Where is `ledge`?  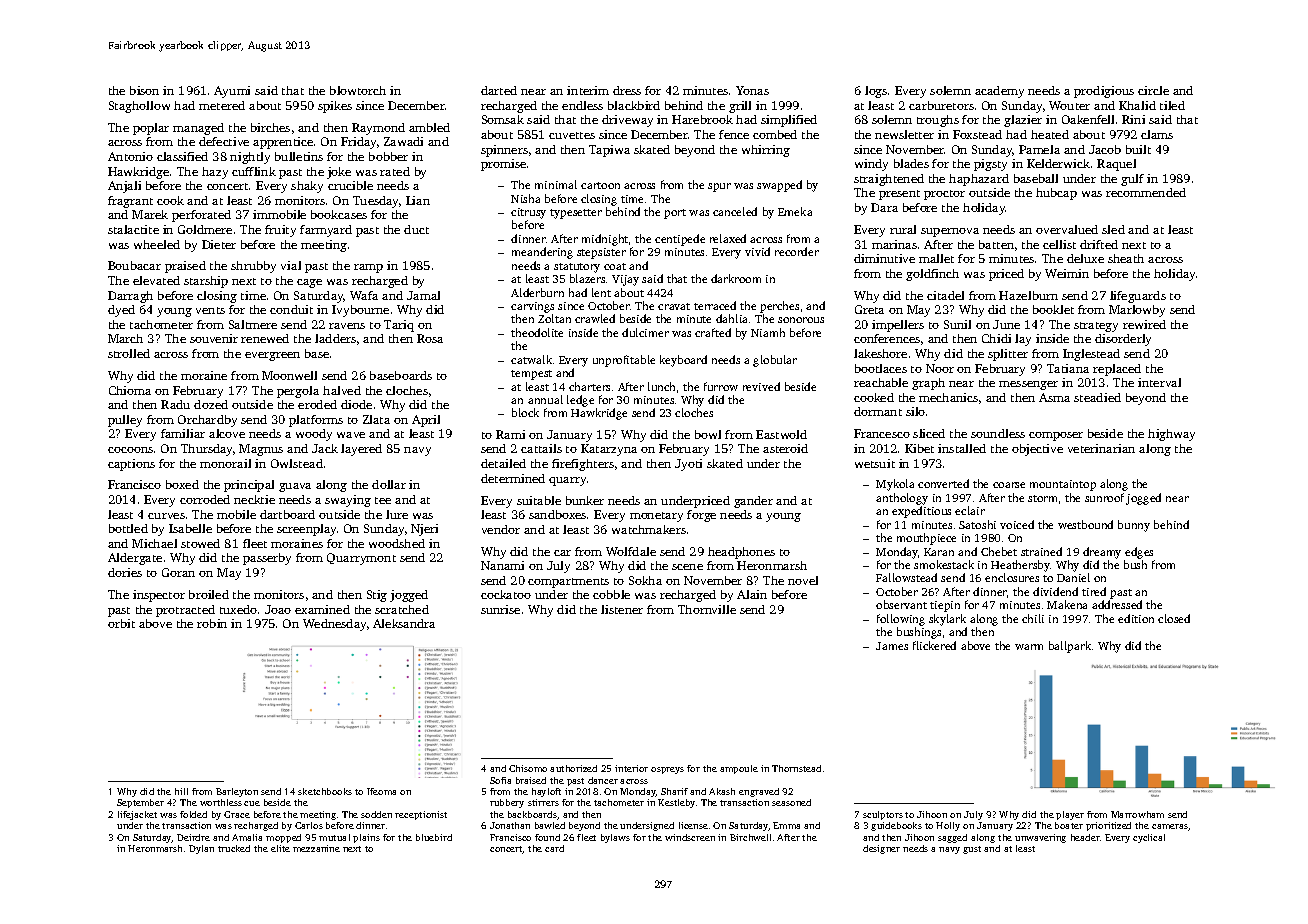
ledge is located at coordinates (580, 401).
